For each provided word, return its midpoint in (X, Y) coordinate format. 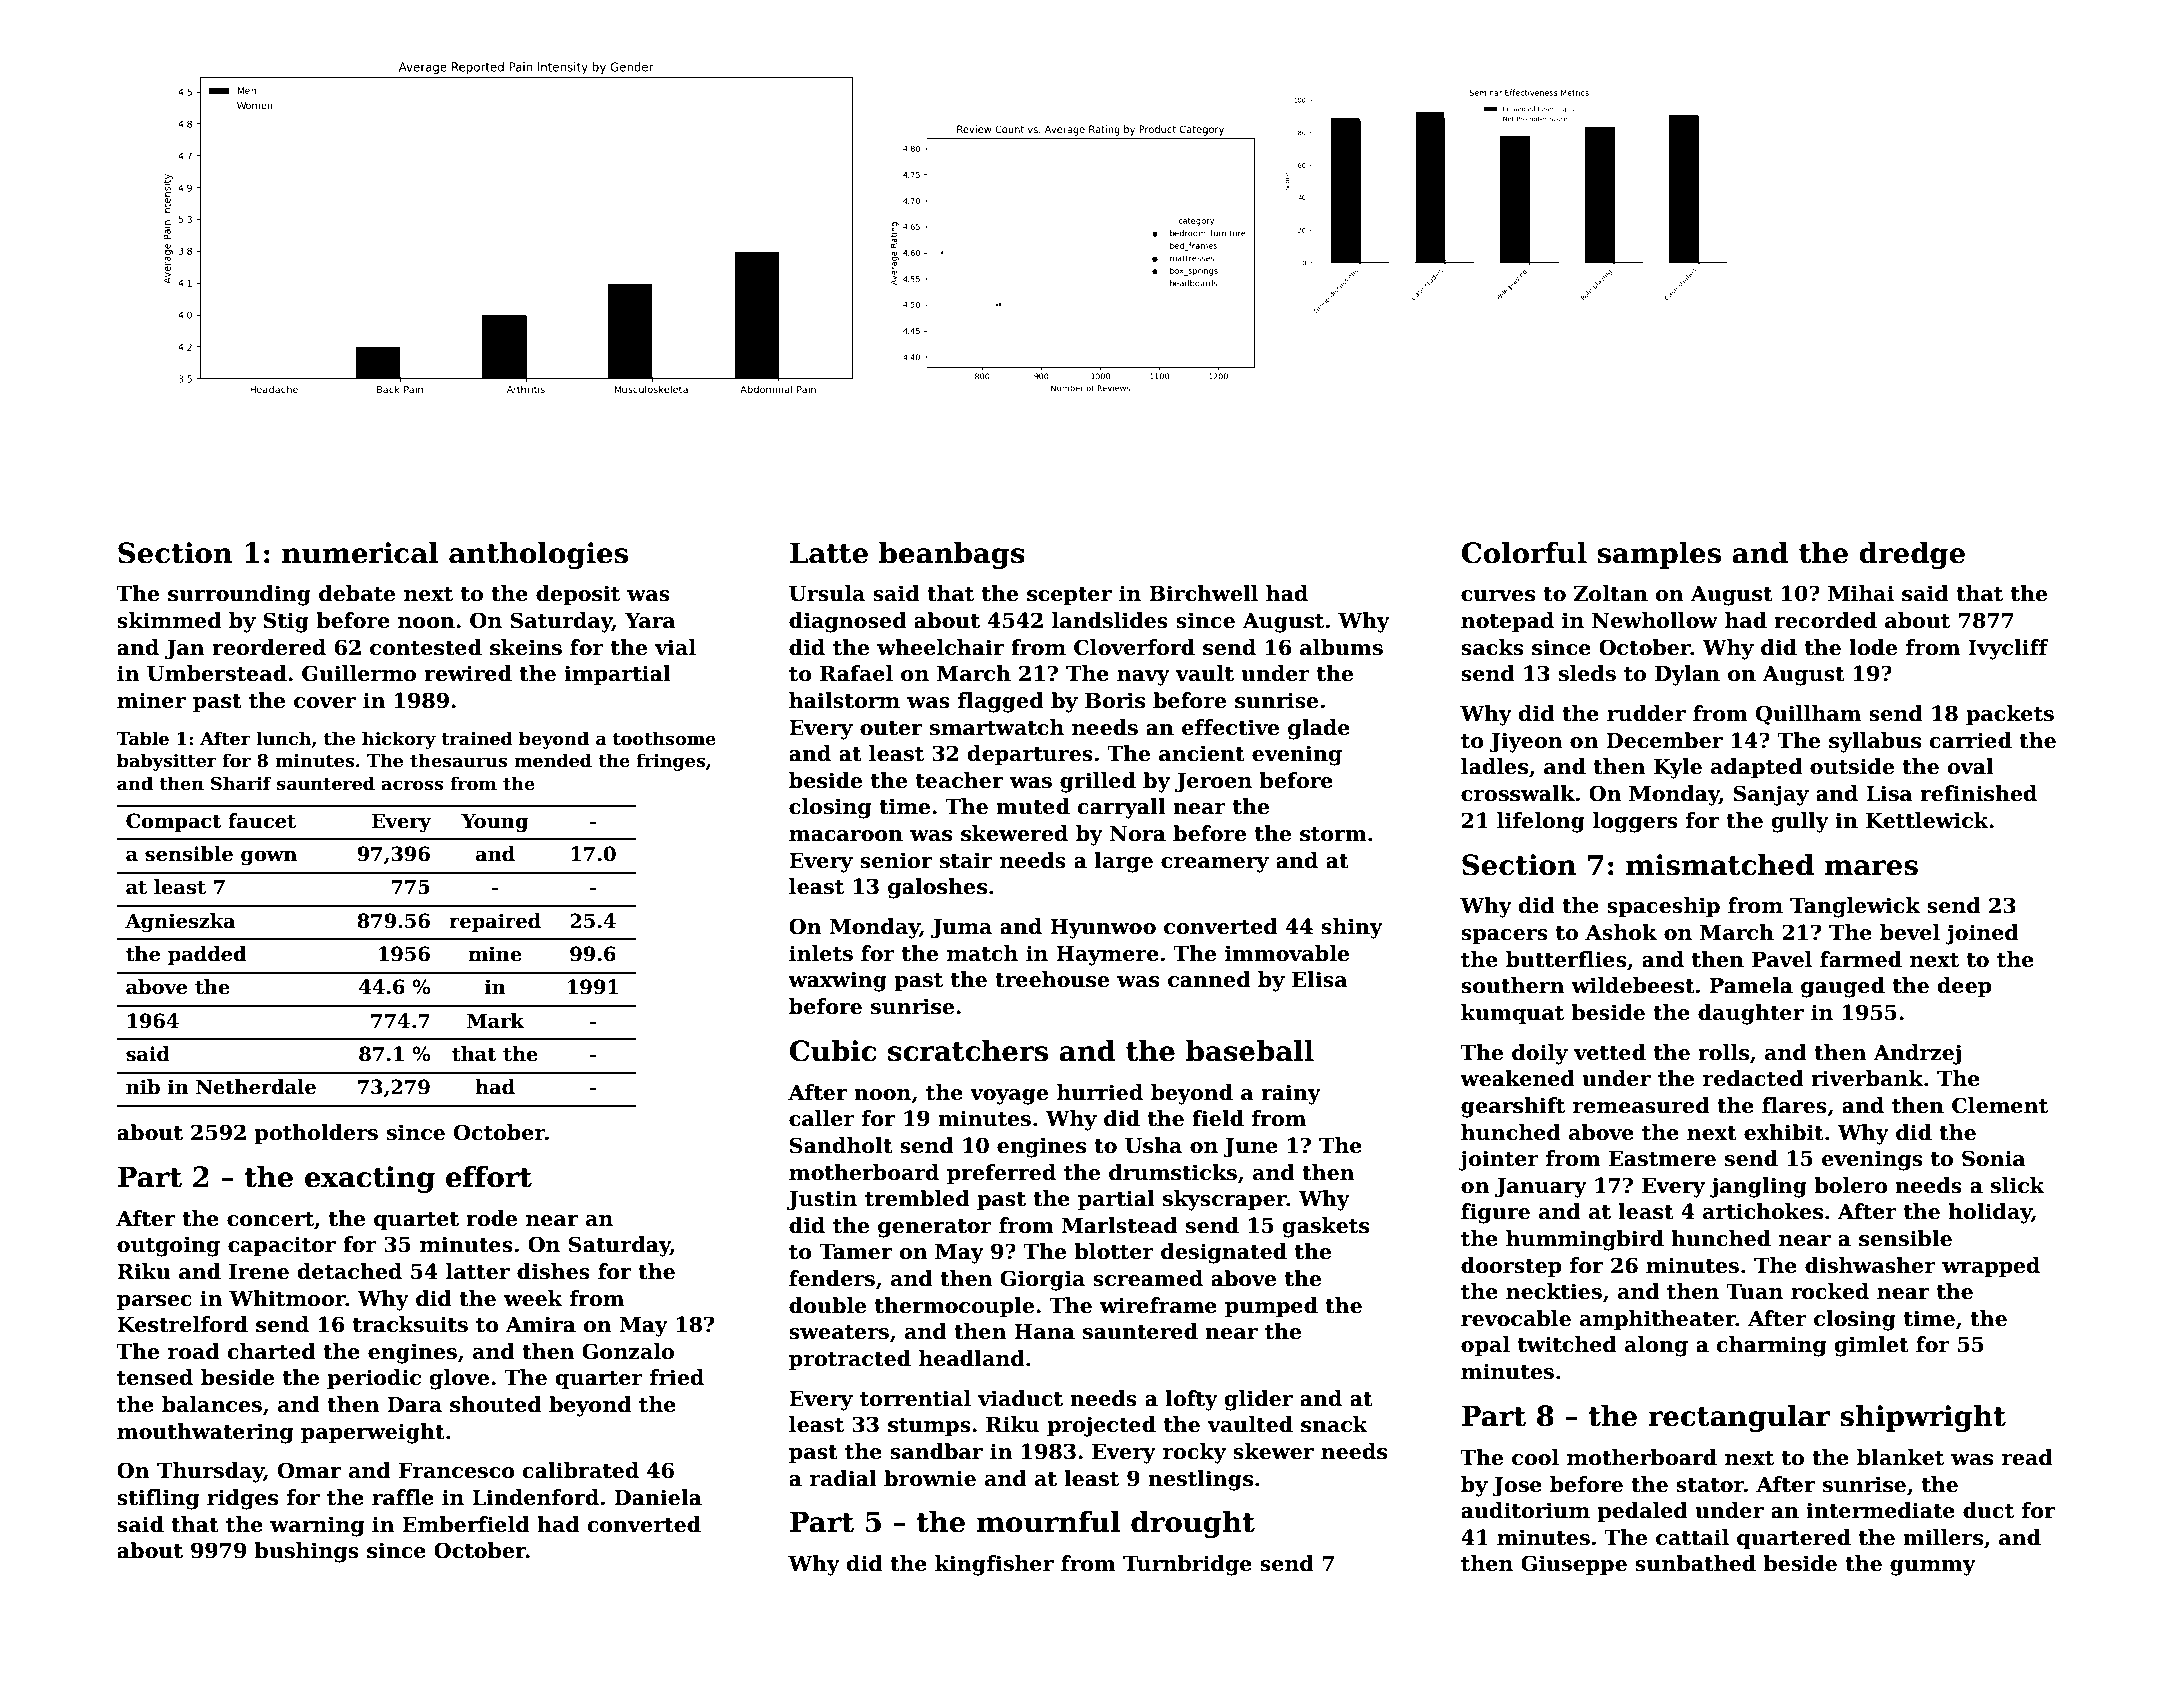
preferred (1001, 1174)
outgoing (168, 1246)
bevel (1910, 932)
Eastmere (1662, 1159)
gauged (1843, 987)
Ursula (827, 593)
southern (1513, 985)
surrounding (239, 595)
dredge (1912, 555)
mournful (1048, 1522)
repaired (495, 922)
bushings (306, 1552)
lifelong (1541, 822)
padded (207, 955)
